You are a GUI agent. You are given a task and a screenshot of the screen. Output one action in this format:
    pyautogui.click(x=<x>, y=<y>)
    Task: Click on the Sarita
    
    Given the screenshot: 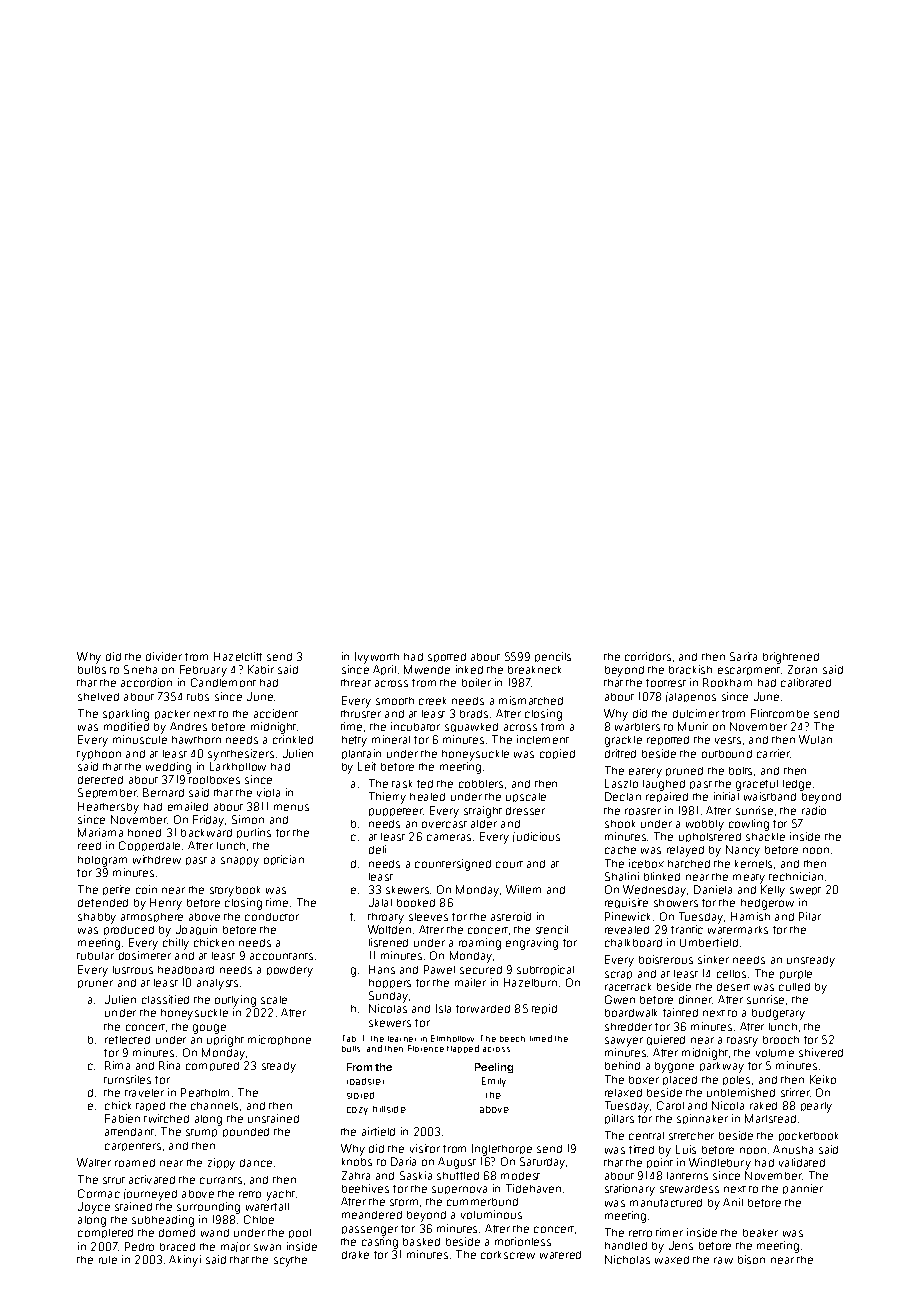 What is the action you would take?
    pyautogui.click(x=743, y=656)
